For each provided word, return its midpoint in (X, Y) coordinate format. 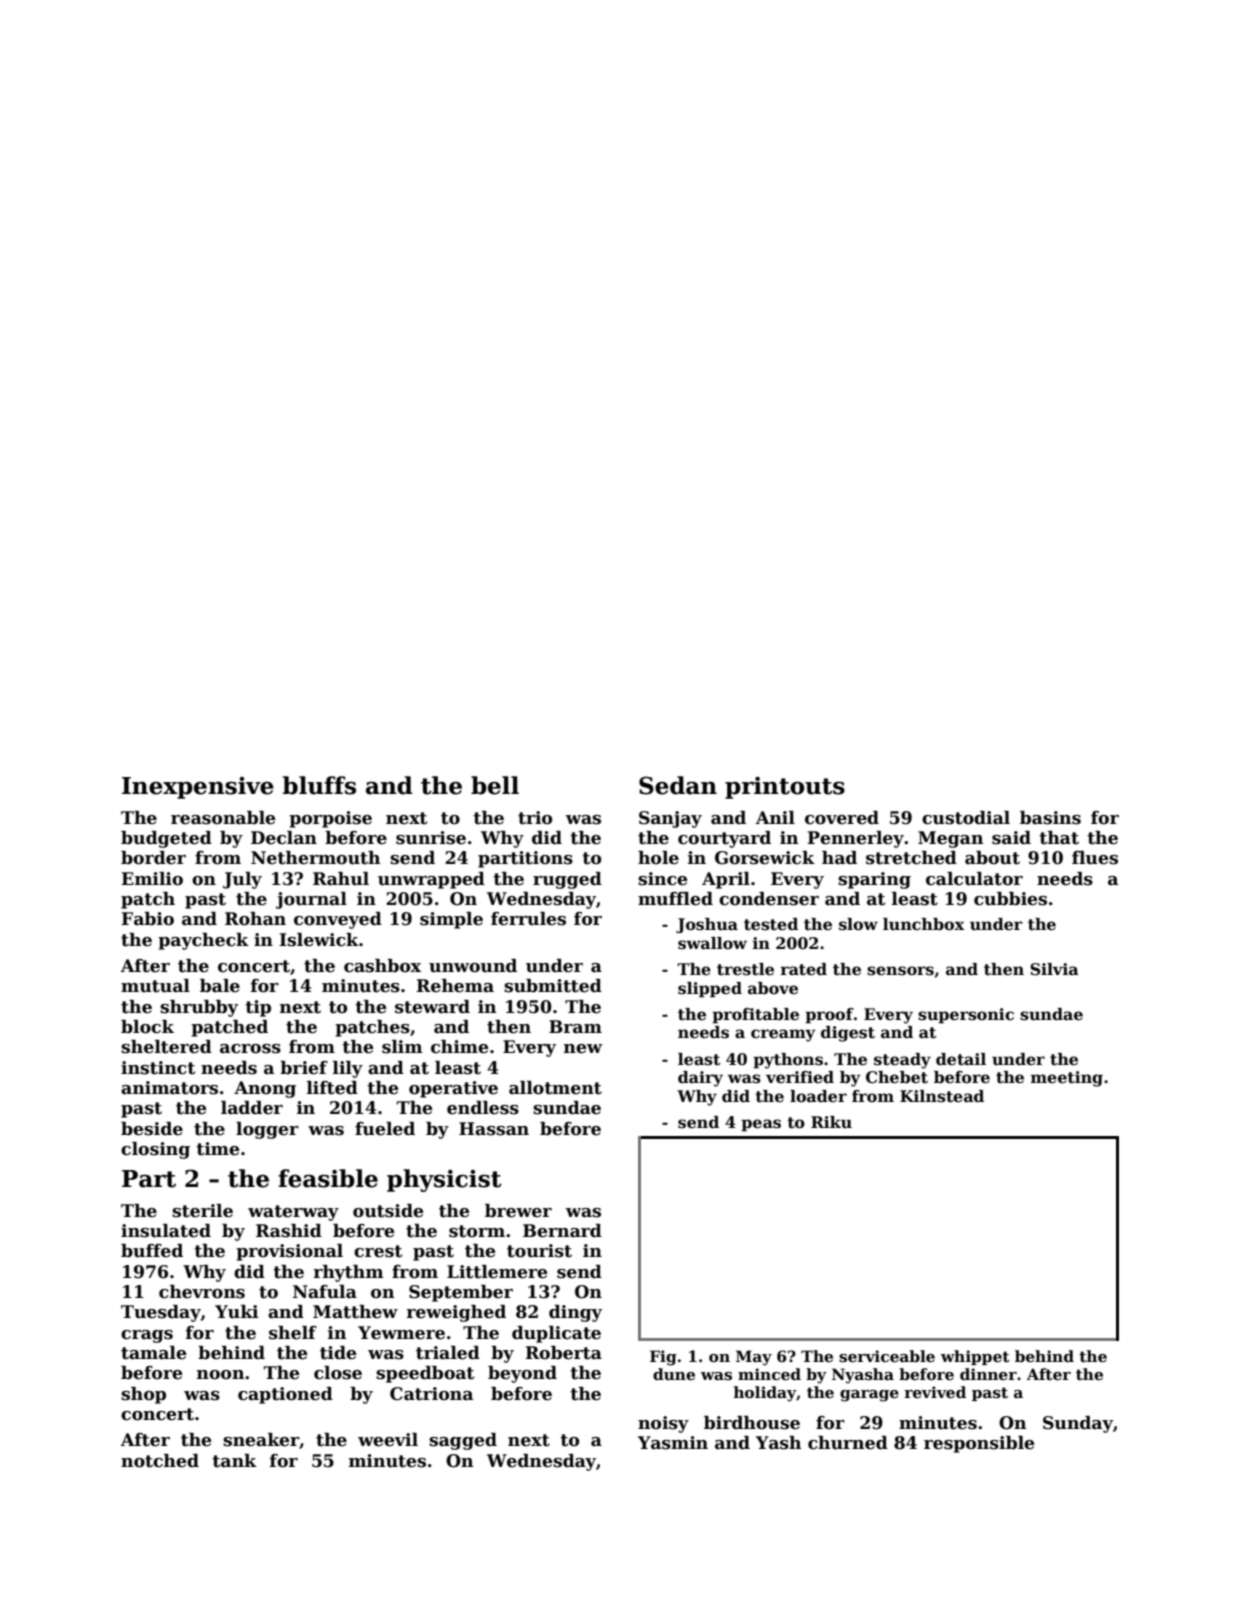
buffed (152, 1251)
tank (234, 1461)
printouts (785, 787)
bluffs (319, 785)
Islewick (319, 940)
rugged (567, 880)
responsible (979, 1444)
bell (495, 785)
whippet (975, 1357)
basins (1050, 818)
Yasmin (673, 1443)
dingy (575, 1313)
